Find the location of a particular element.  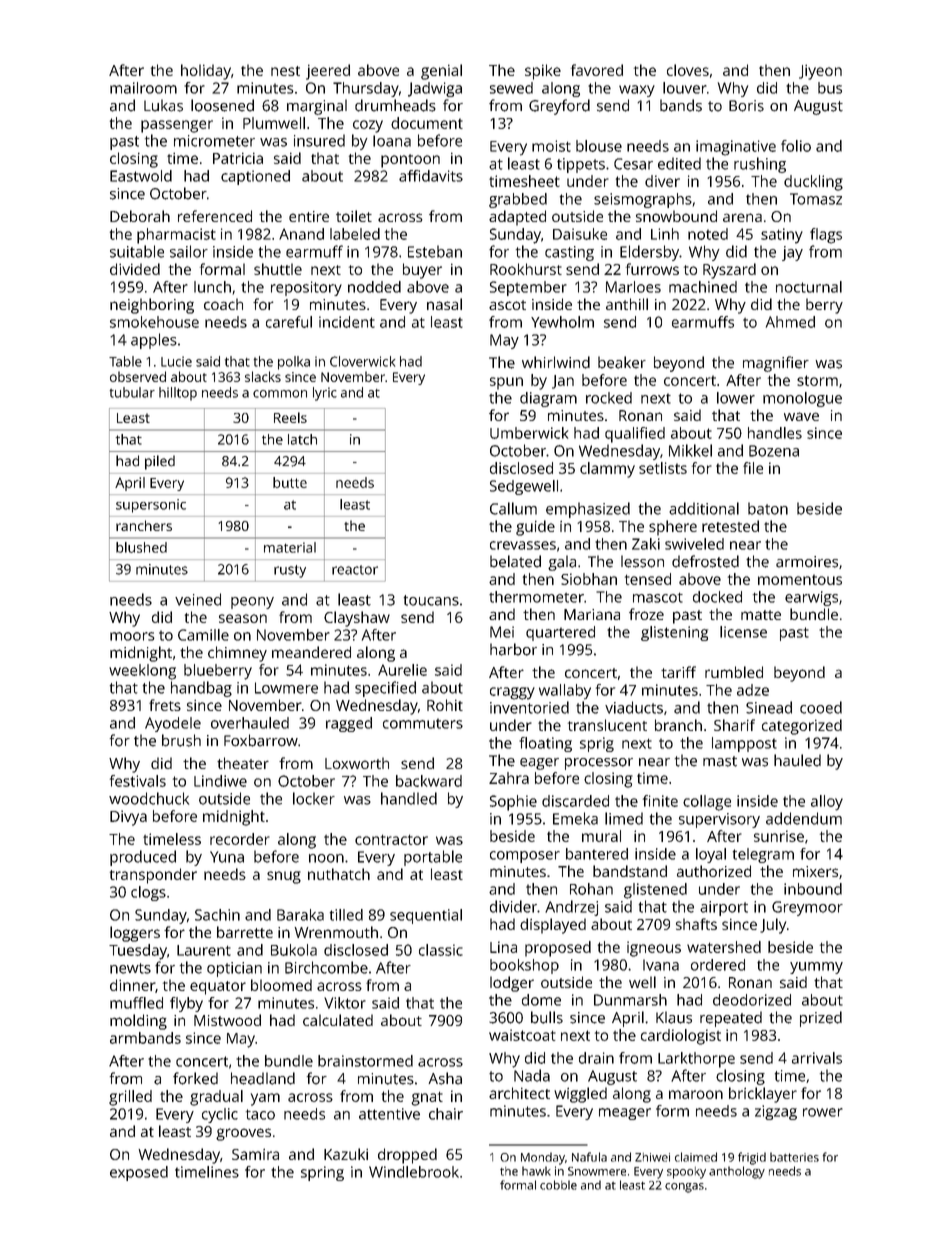

Asha is located at coordinates (445, 1078).
